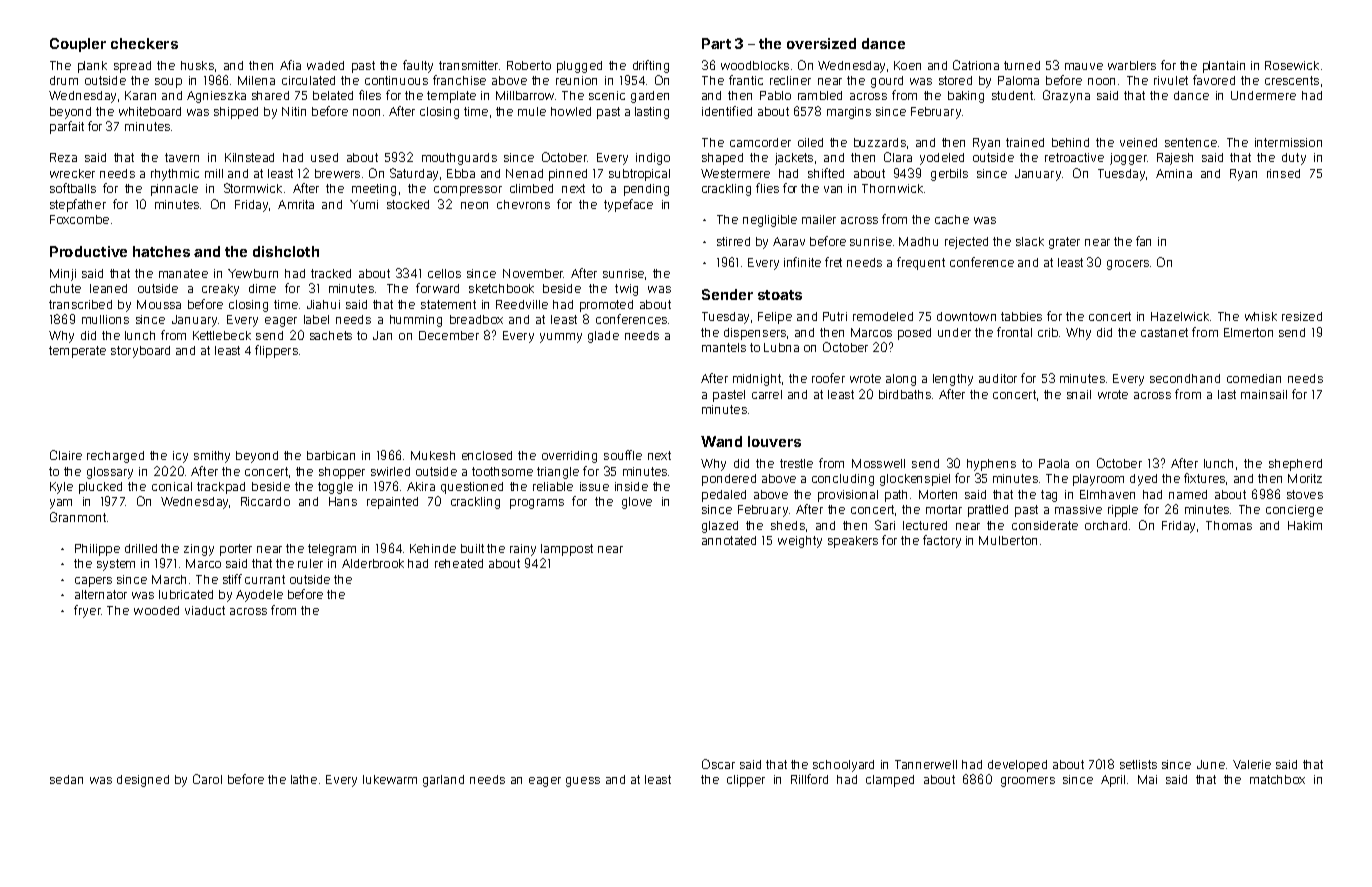 This screenshot has height=887, width=1372. I want to click on Thornwick, so click(892, 188).
